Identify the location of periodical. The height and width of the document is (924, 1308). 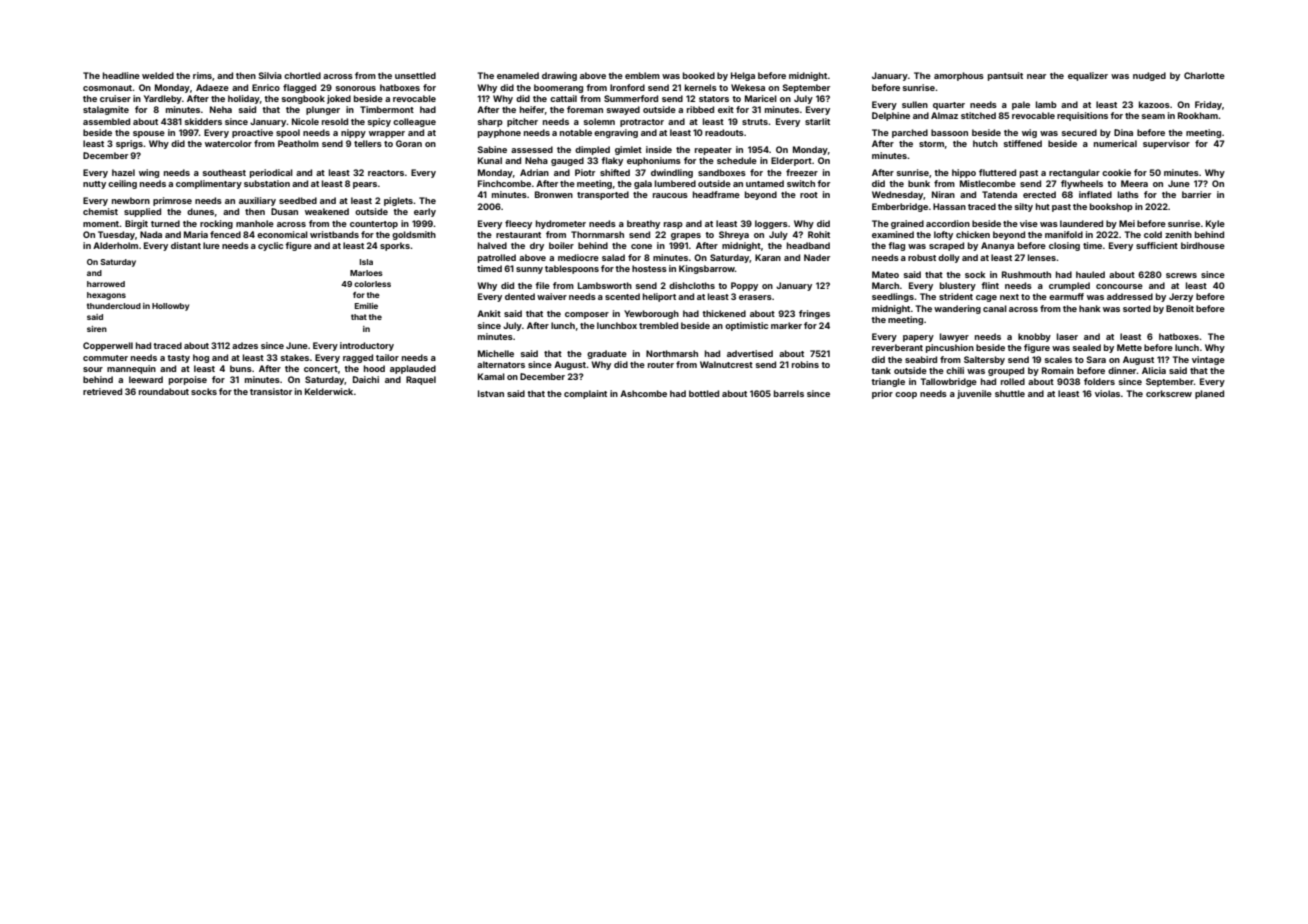
(271, 173).
